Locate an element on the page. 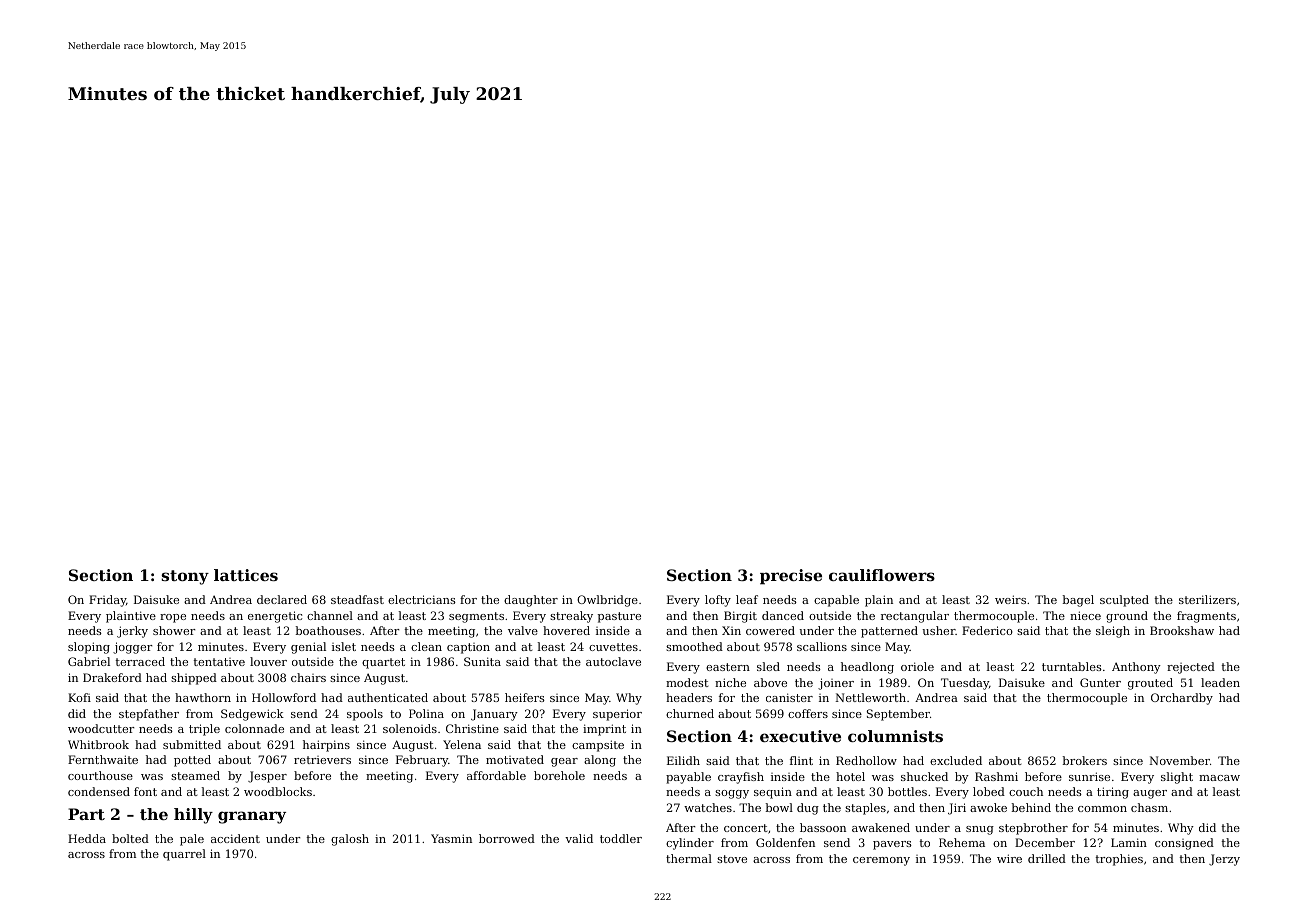  Jiri is located at coordinates (957, 809).
